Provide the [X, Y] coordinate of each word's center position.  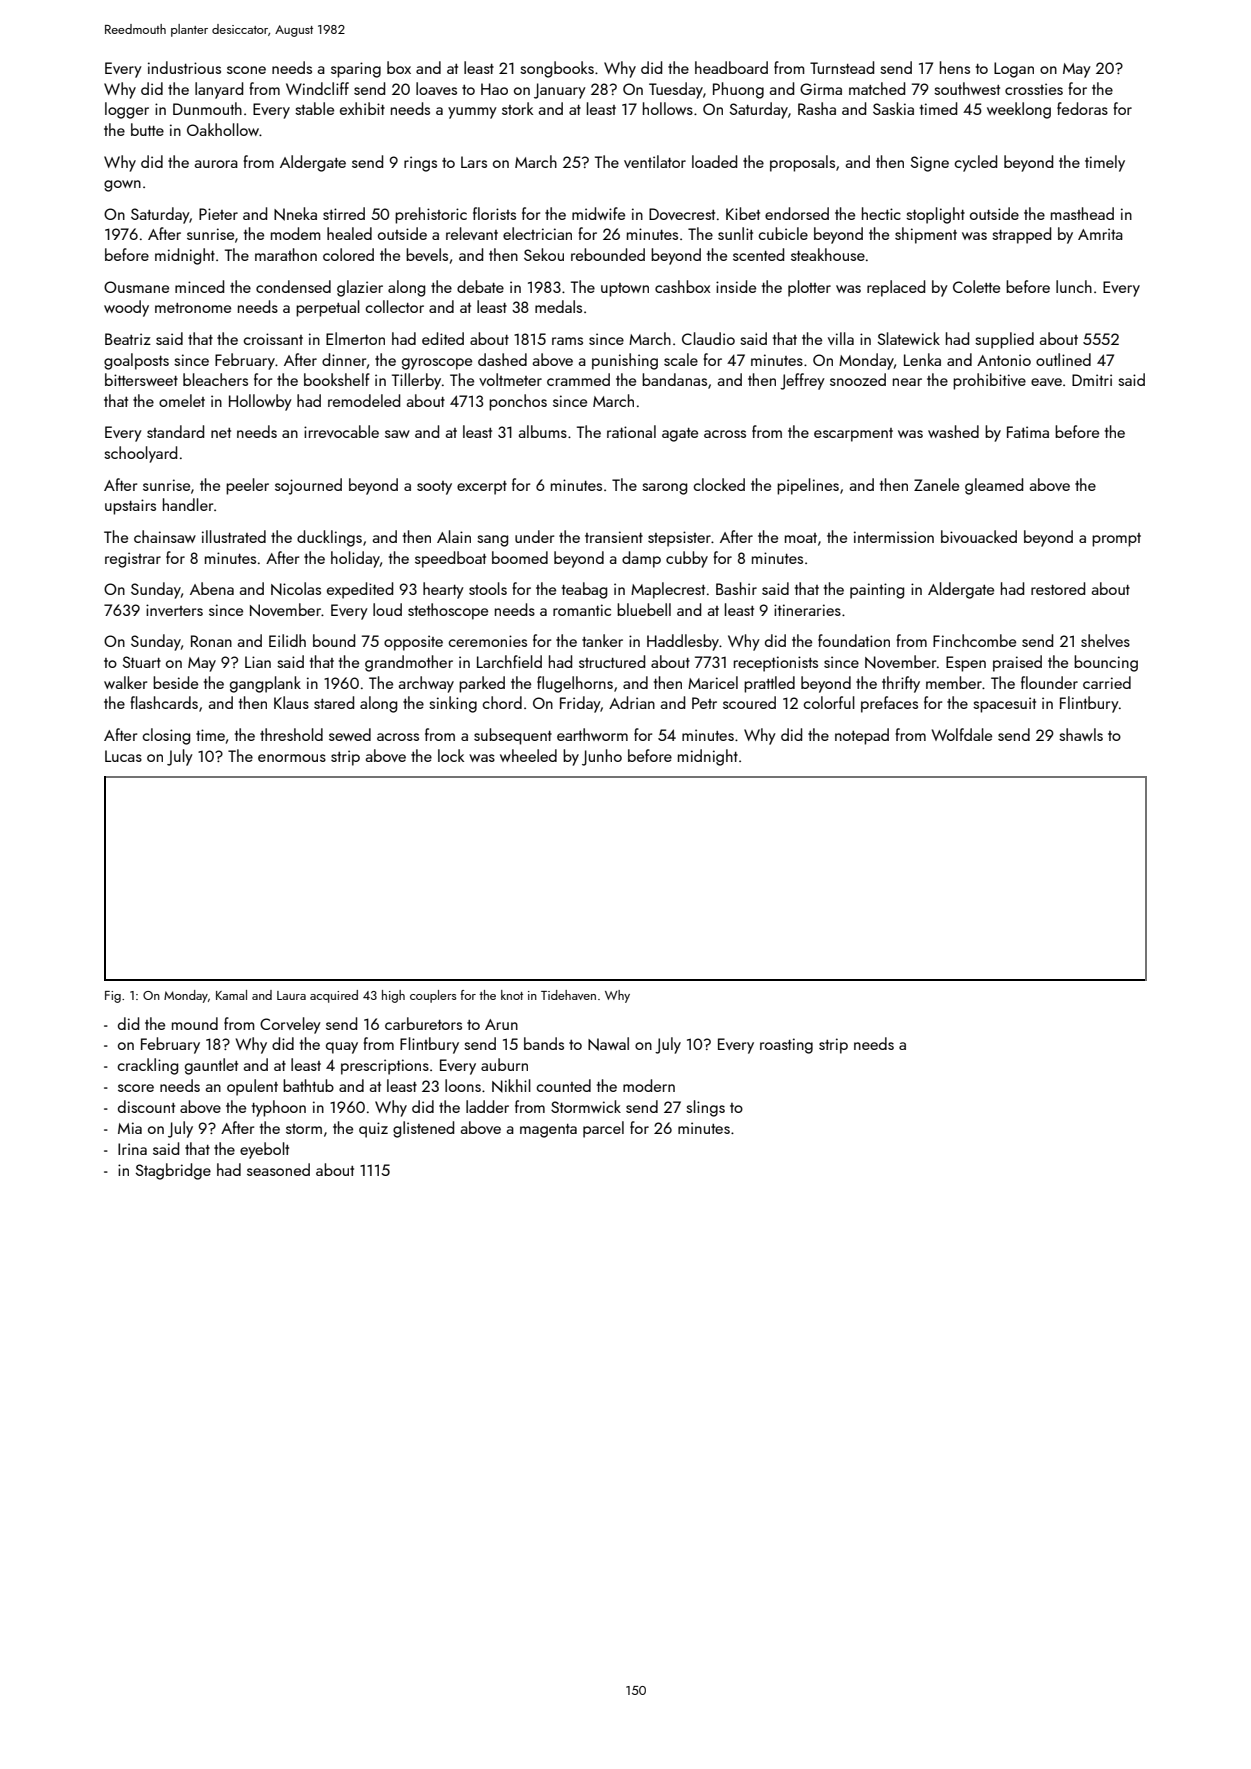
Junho [602, 757]
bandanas [674, 379]
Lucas [123, 756]
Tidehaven [568, 995]
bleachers [215, 379]
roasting [786, 1046]
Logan [1014, 70]
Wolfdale [961, 734]
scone [246, 70]
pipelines [808, 486]
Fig [113, 997]
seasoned [278, 1169]
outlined [1063, 359]
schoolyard [140, 454]
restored [1058, 588]
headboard [731, 67]
